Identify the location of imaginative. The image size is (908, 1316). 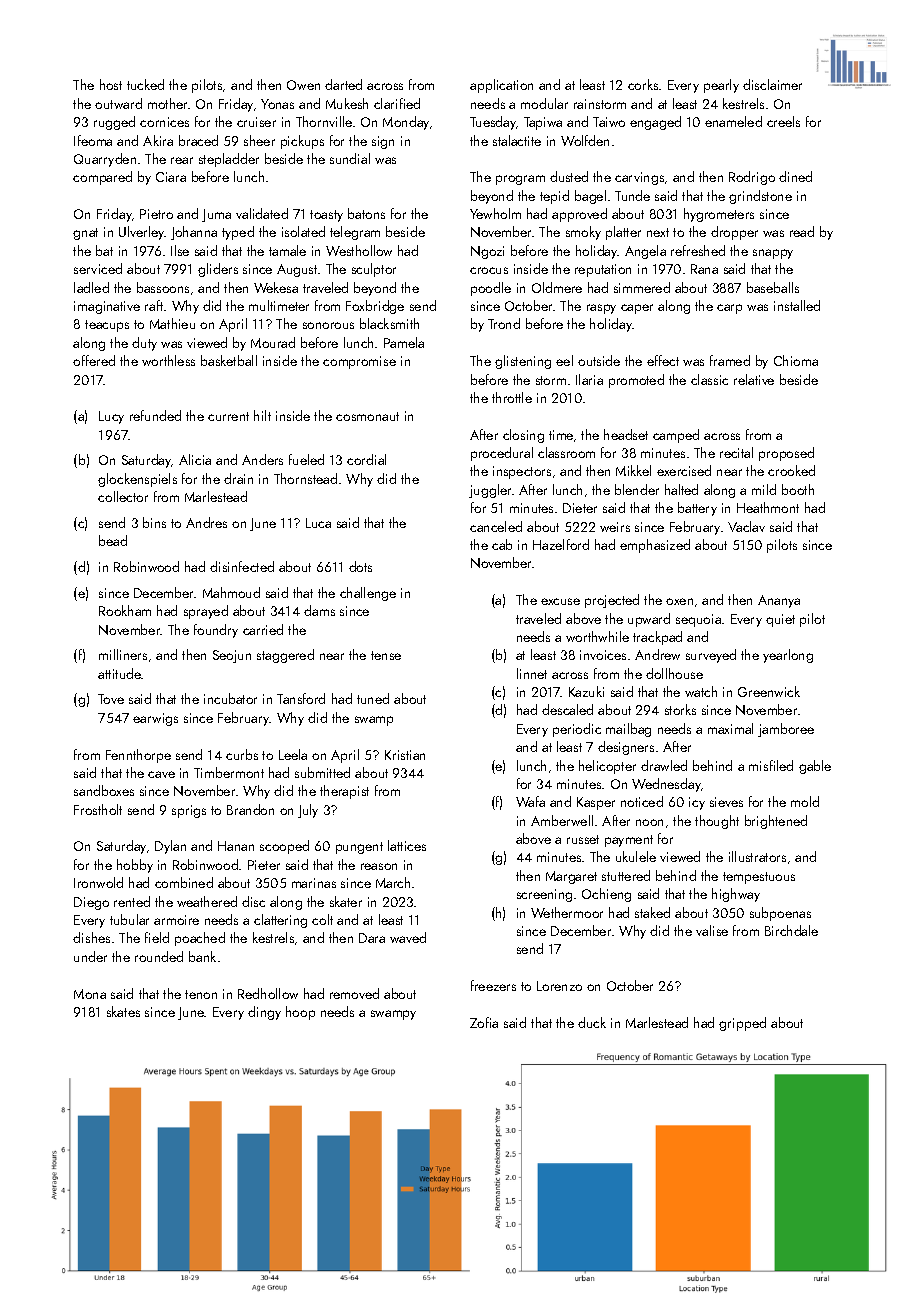
(107, 307).
